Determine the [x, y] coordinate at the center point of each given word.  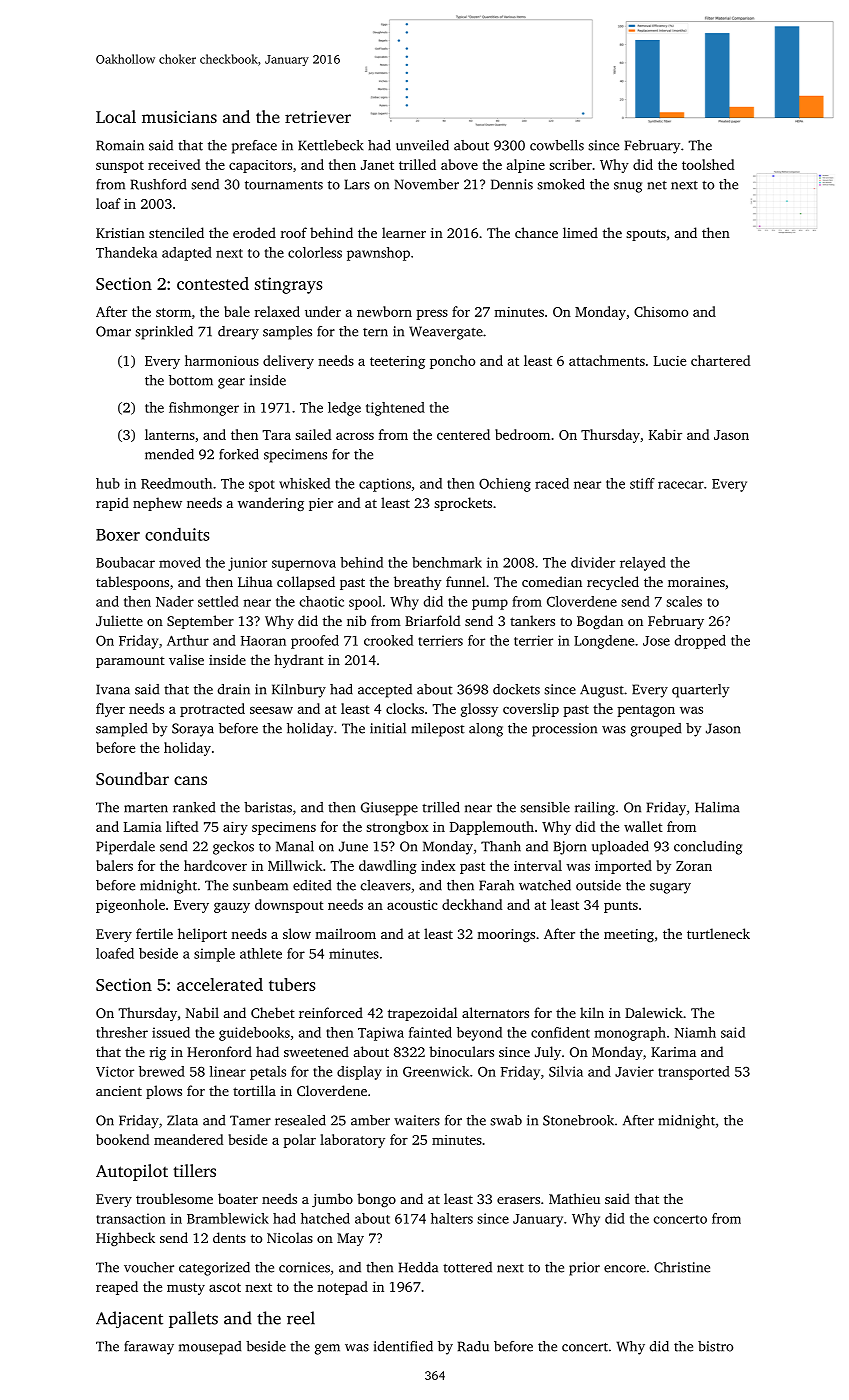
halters [452, 1218]
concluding [708, 848]
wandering [271, 504]
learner [404, 232]
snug [628, 187]
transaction [131, 1218]
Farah [496, 885]
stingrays [288, 285]
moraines [696, 582]
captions [385, 485]
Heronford [219, 1051]
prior [584, 1269]
